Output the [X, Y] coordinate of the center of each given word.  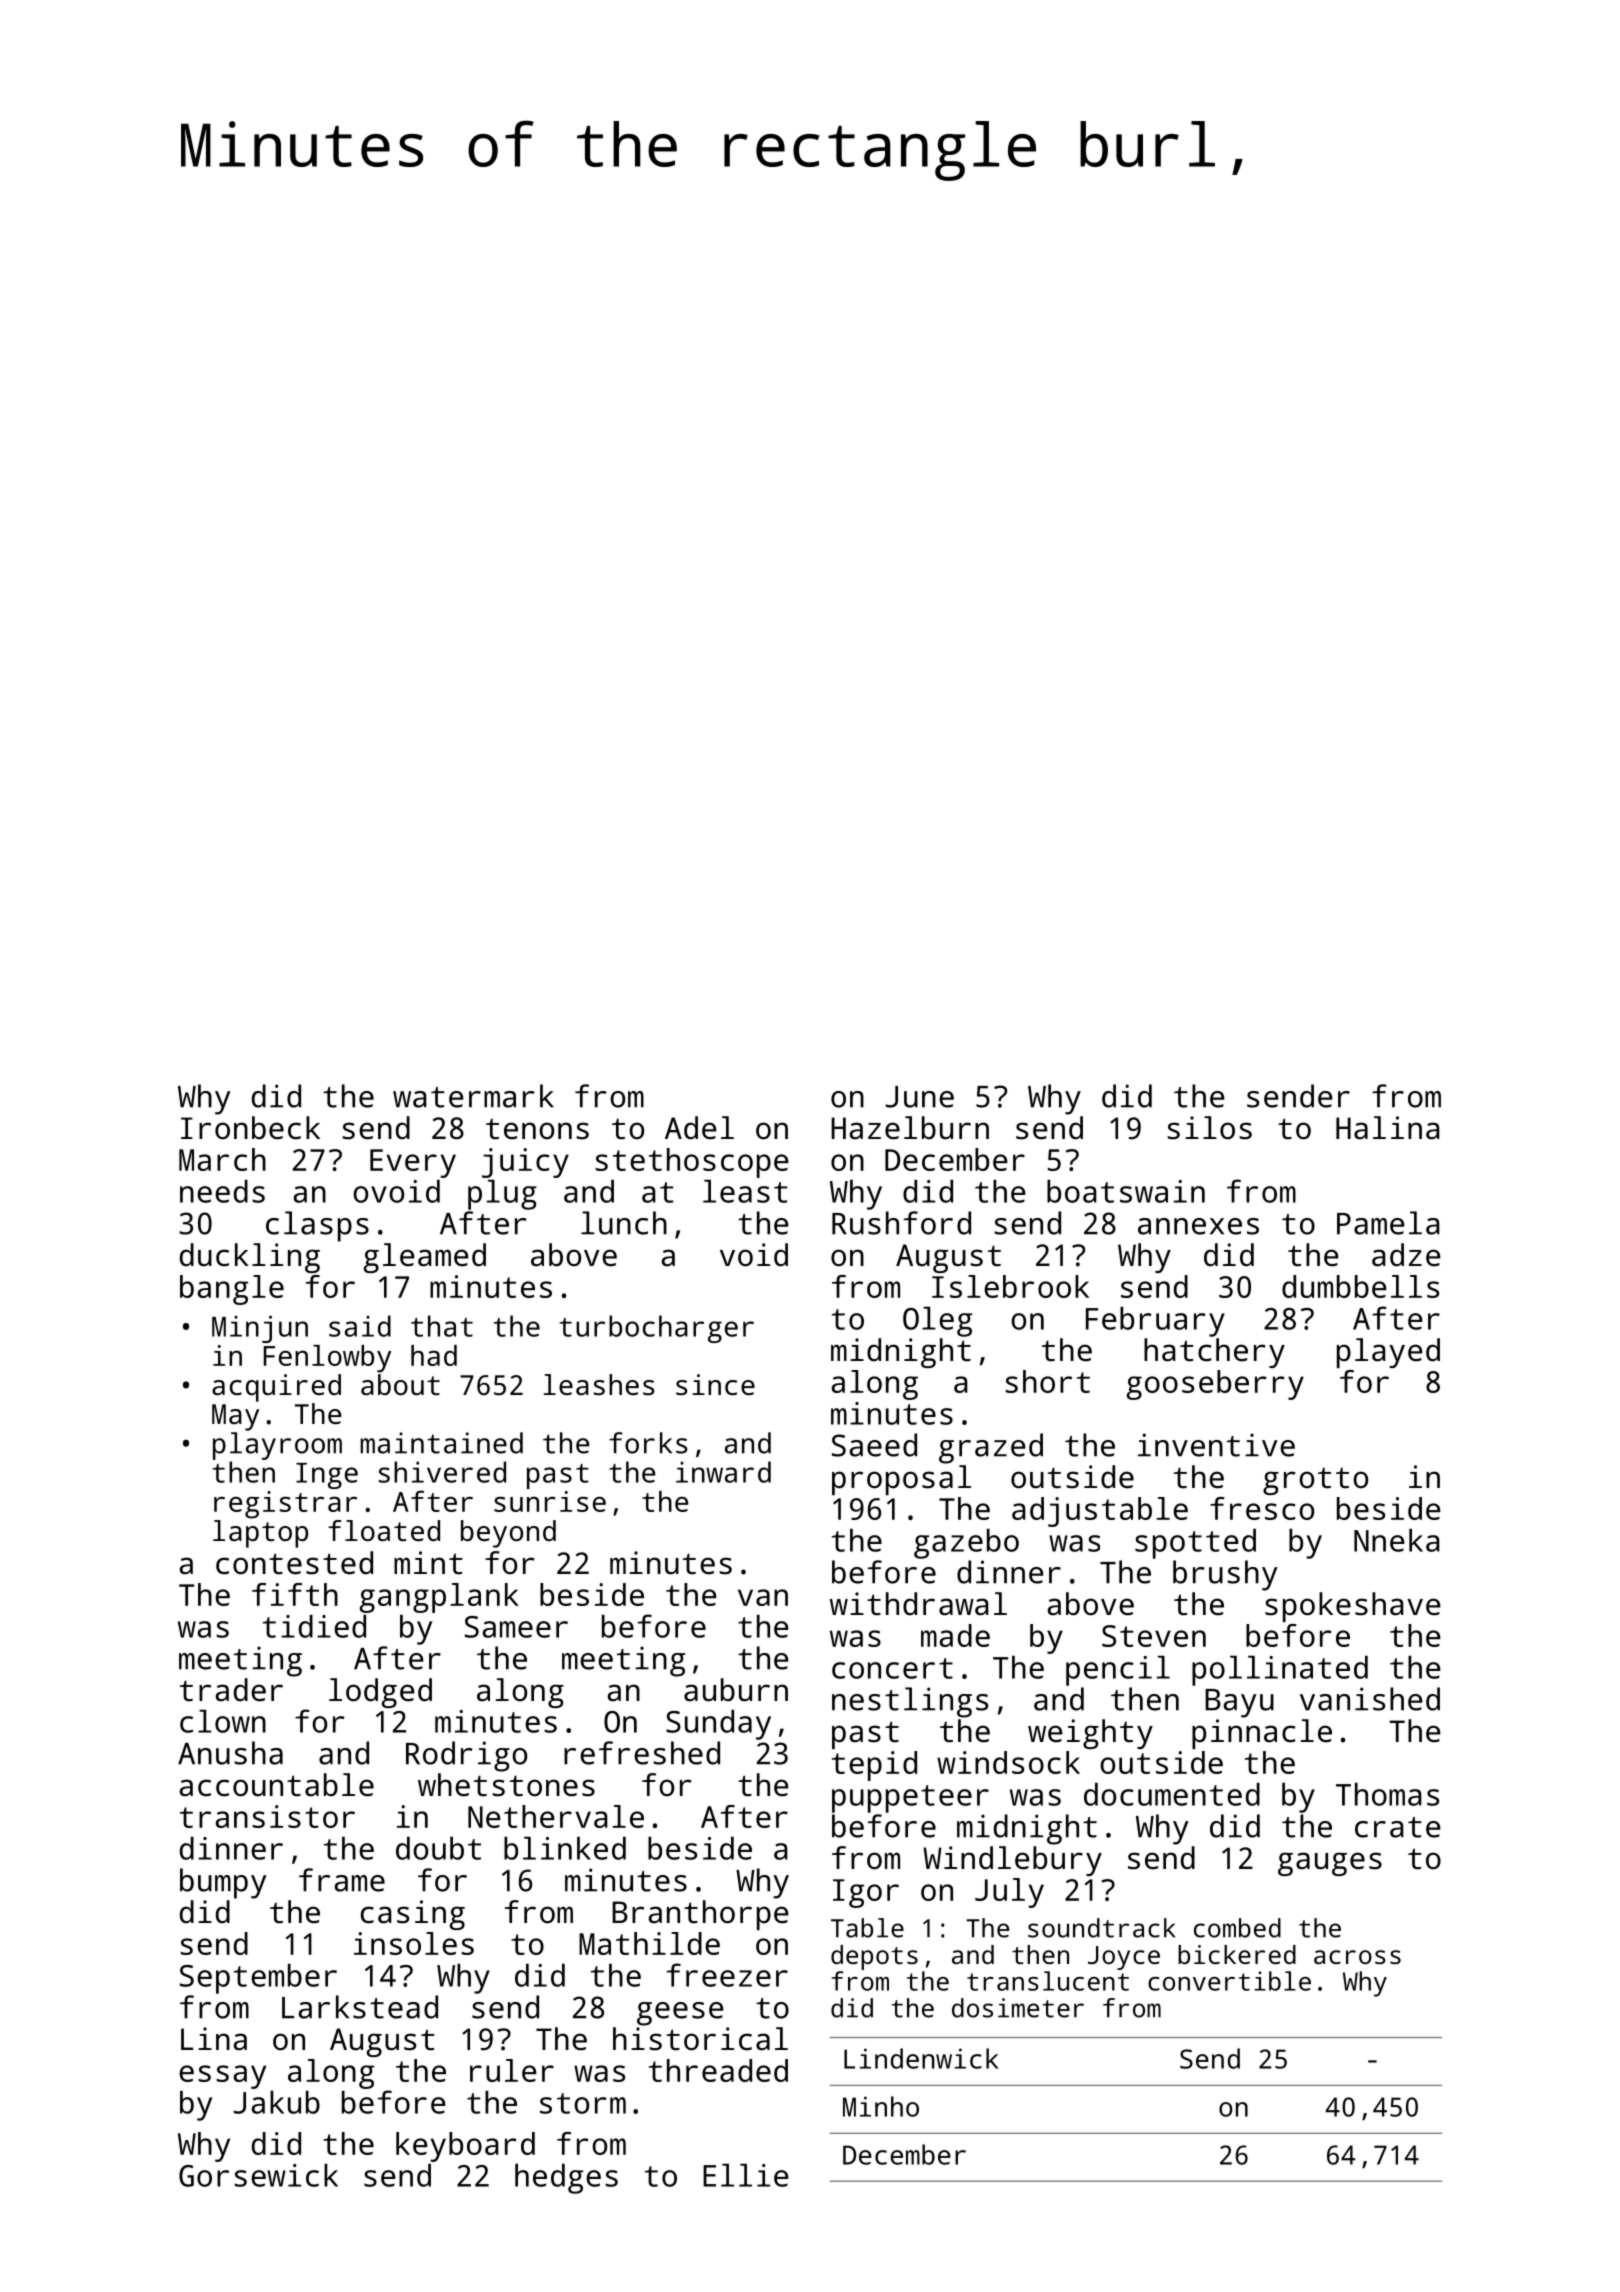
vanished [1370, 1699]
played [1388, 1353]
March [222, 1159]
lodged [380, 1693]
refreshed [642, 1753]
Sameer [516, 1627]
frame [342, 1880]
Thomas [1387, 1794]
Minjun [260, 1329]
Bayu [1239, 1703]
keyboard [465, 2147]
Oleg [937, 1321]
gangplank [439, 1598]
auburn [736, 1690]
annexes [1198, 1226]
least [745, 1191]
